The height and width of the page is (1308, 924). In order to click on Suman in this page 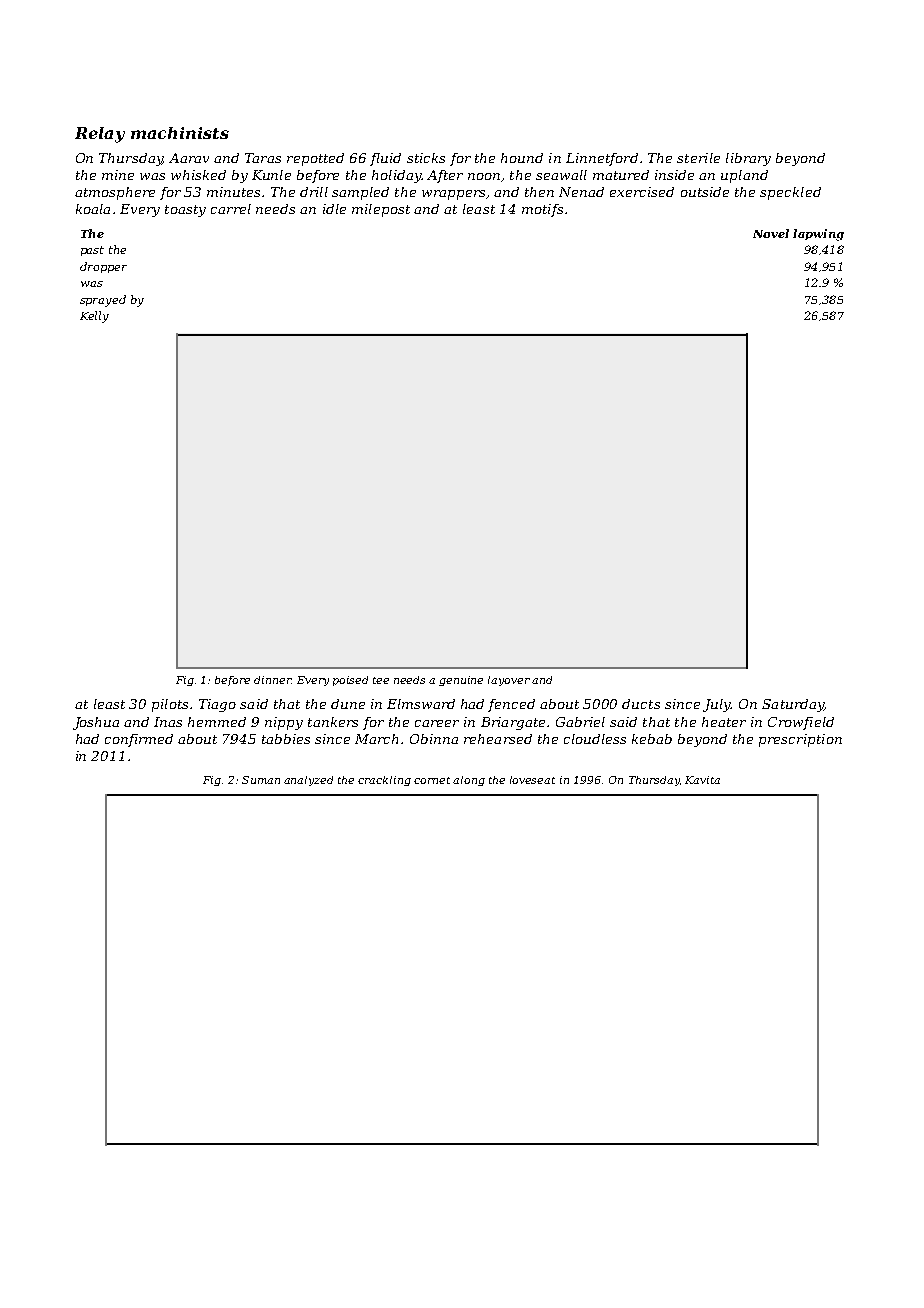, I will do `click(261, 780)`.
